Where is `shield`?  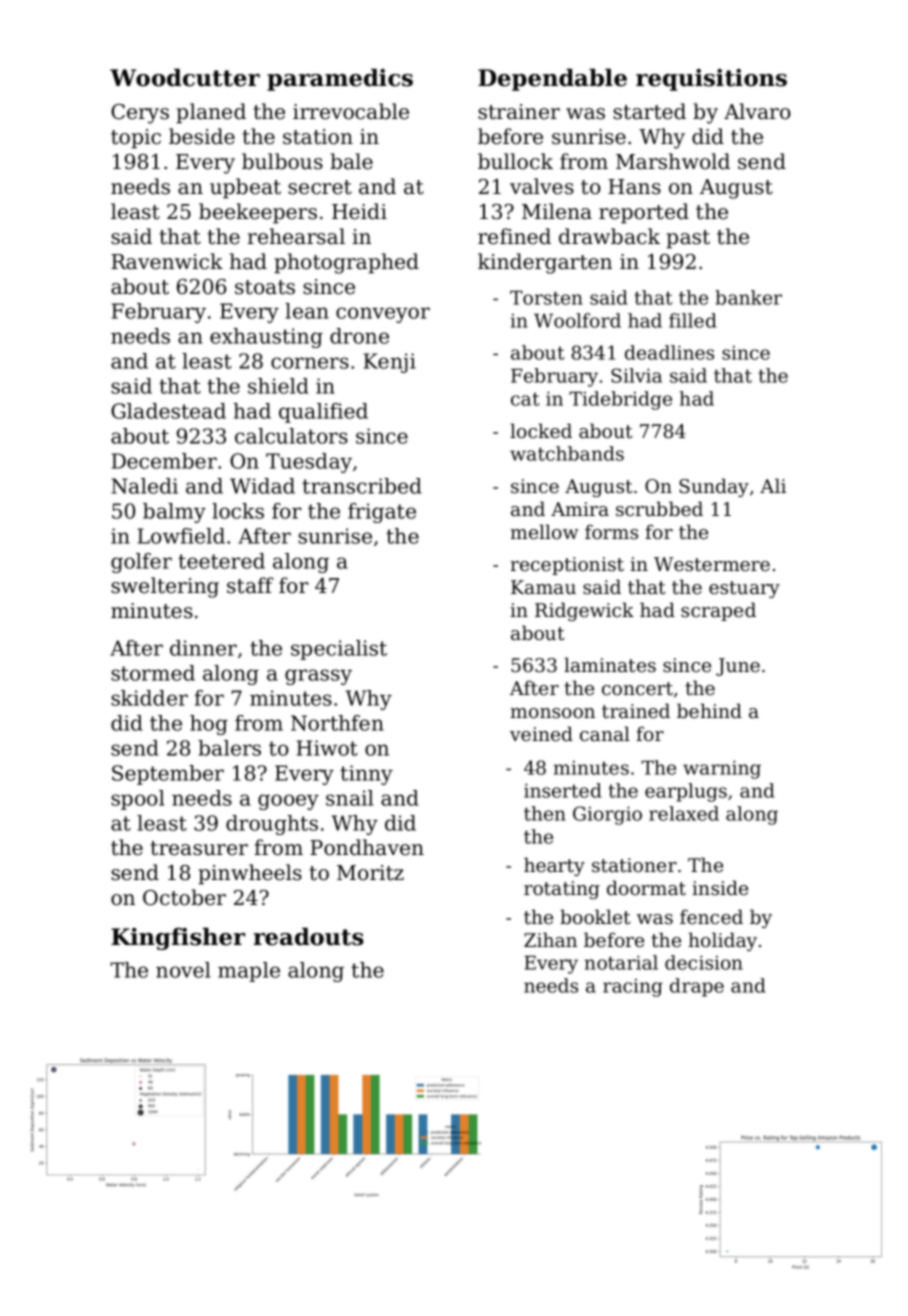
shield is located at coordinates (278, 386).
